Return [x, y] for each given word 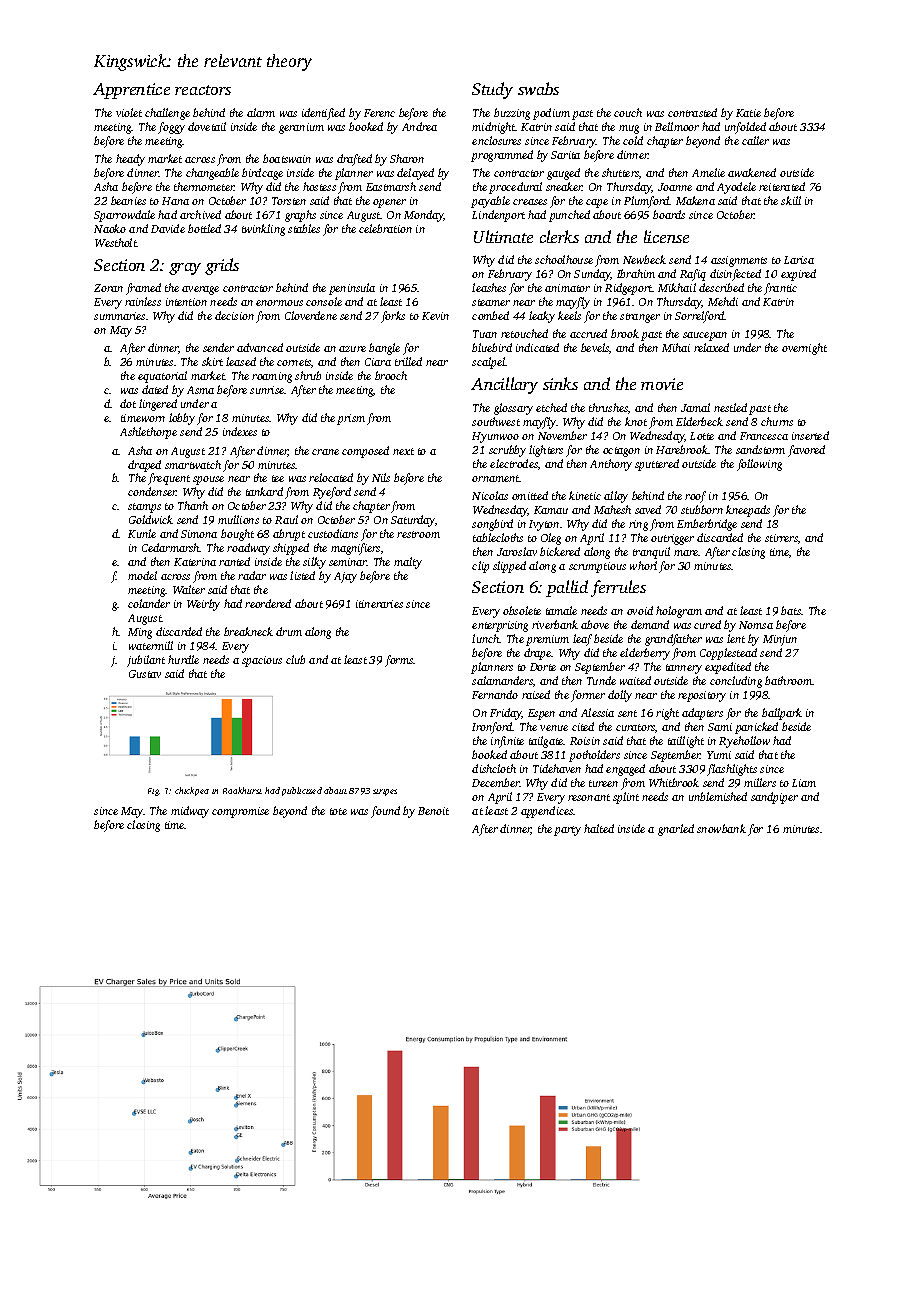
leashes [489, 287]
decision [234, 315]
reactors [203, 90]
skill [791, 200]
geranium [301, 128]
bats [791, 610]
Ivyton [544, 525]
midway [190, 812]
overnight [804, 349]
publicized [302, 791]
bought [237, 535]
